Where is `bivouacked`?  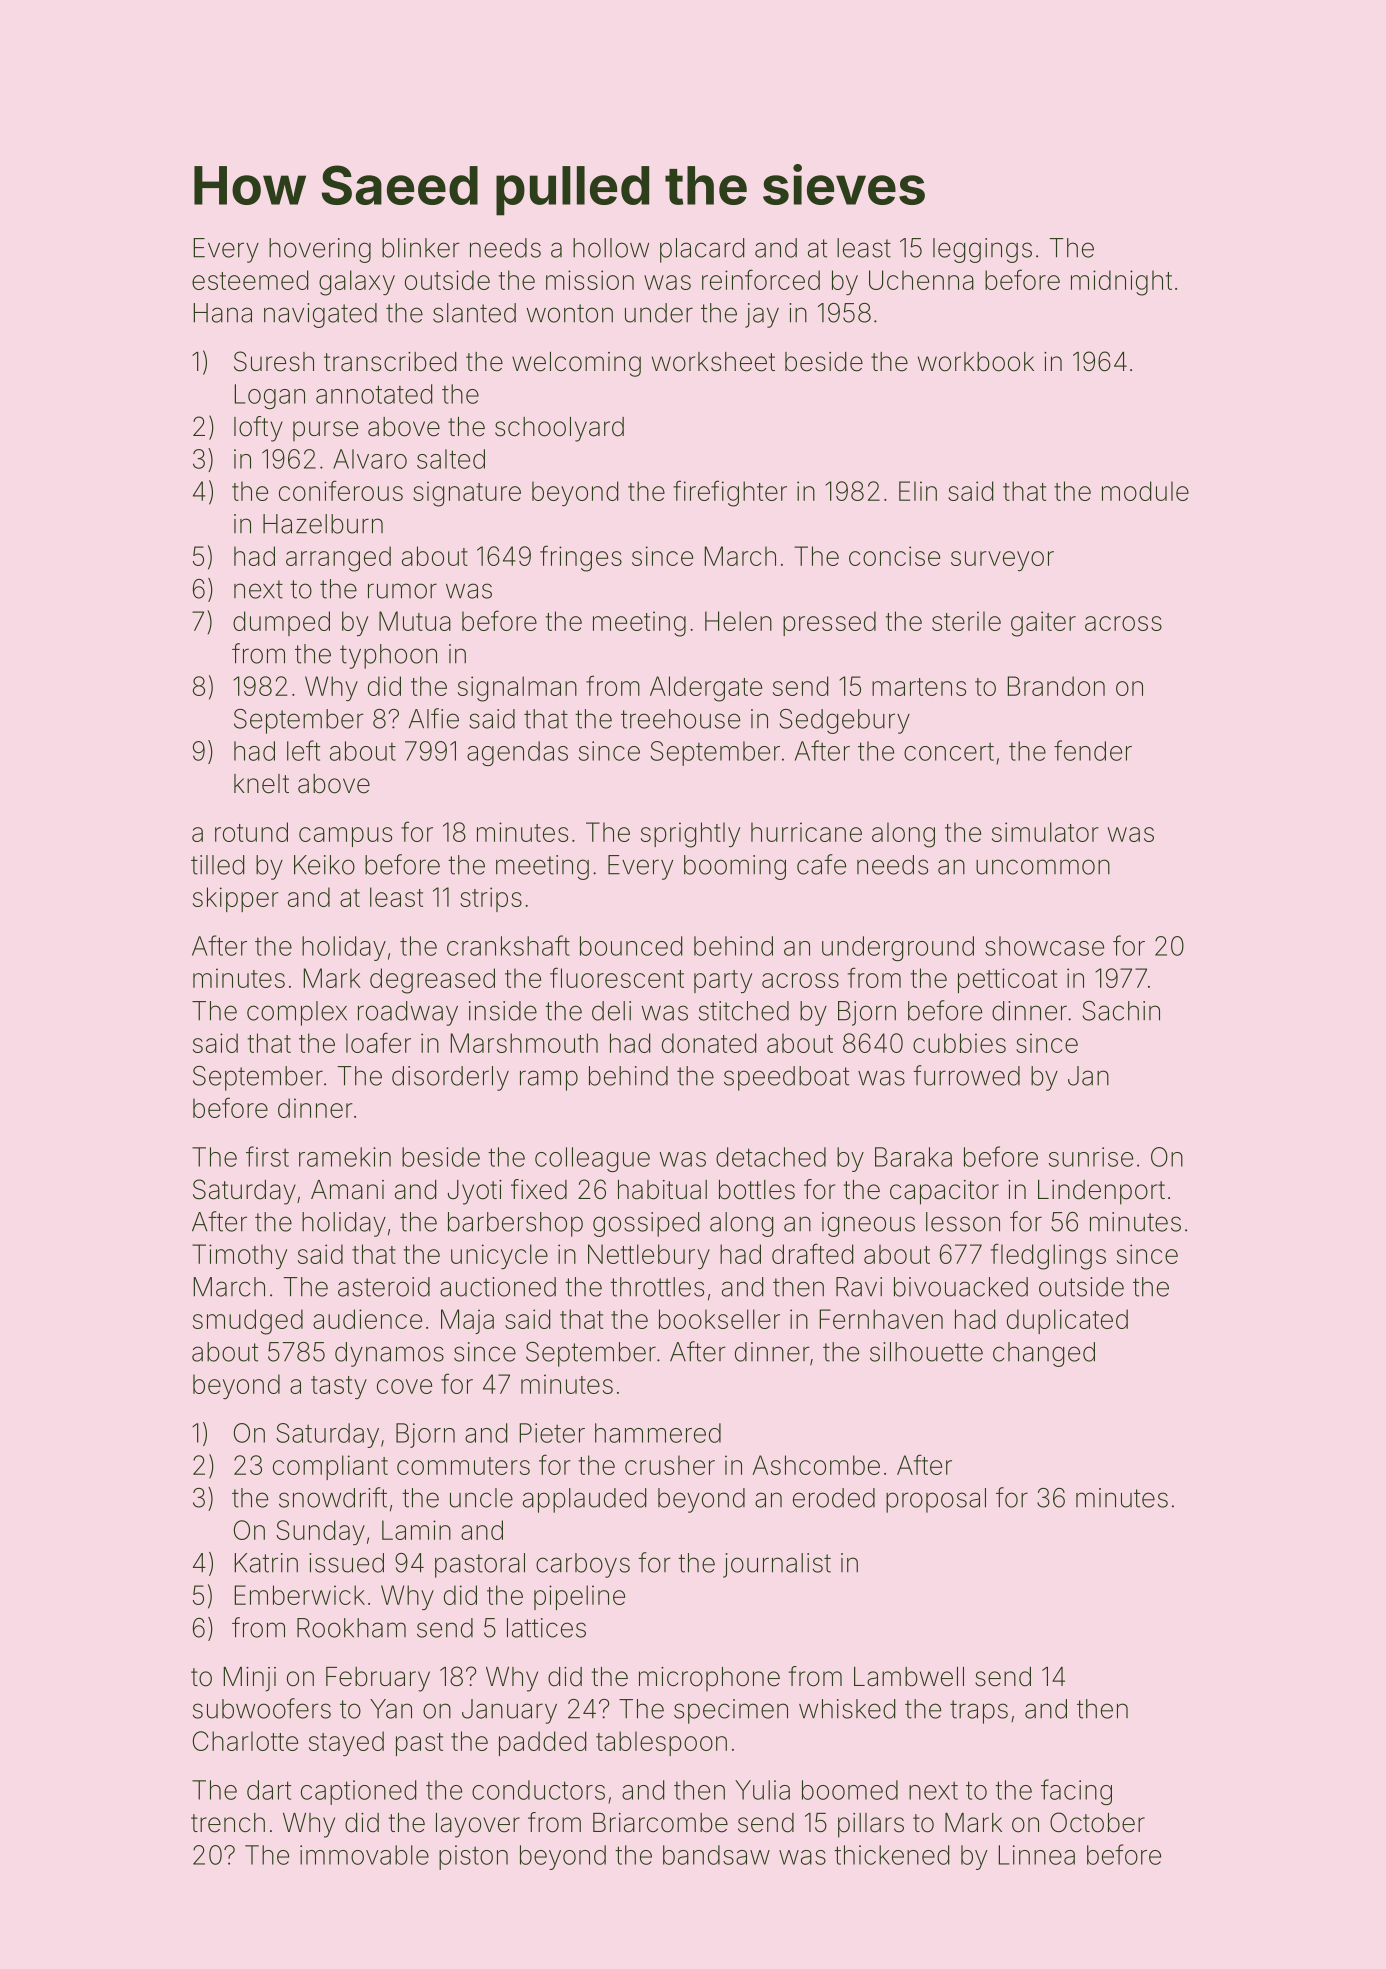 bivouacked is located at coordinates (961, 1287).
